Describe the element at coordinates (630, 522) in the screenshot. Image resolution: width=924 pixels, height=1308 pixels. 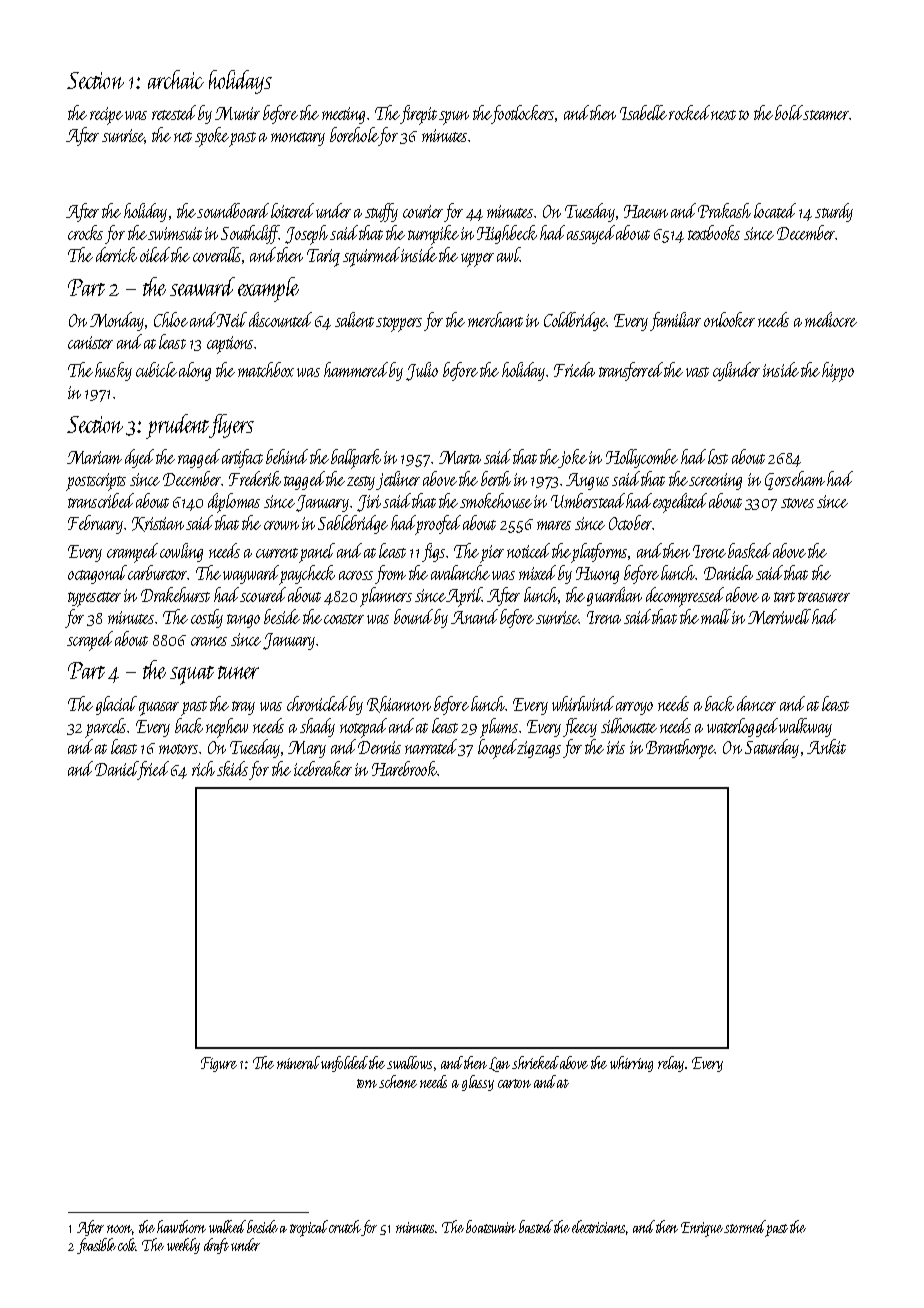
I see `October` at that location.
